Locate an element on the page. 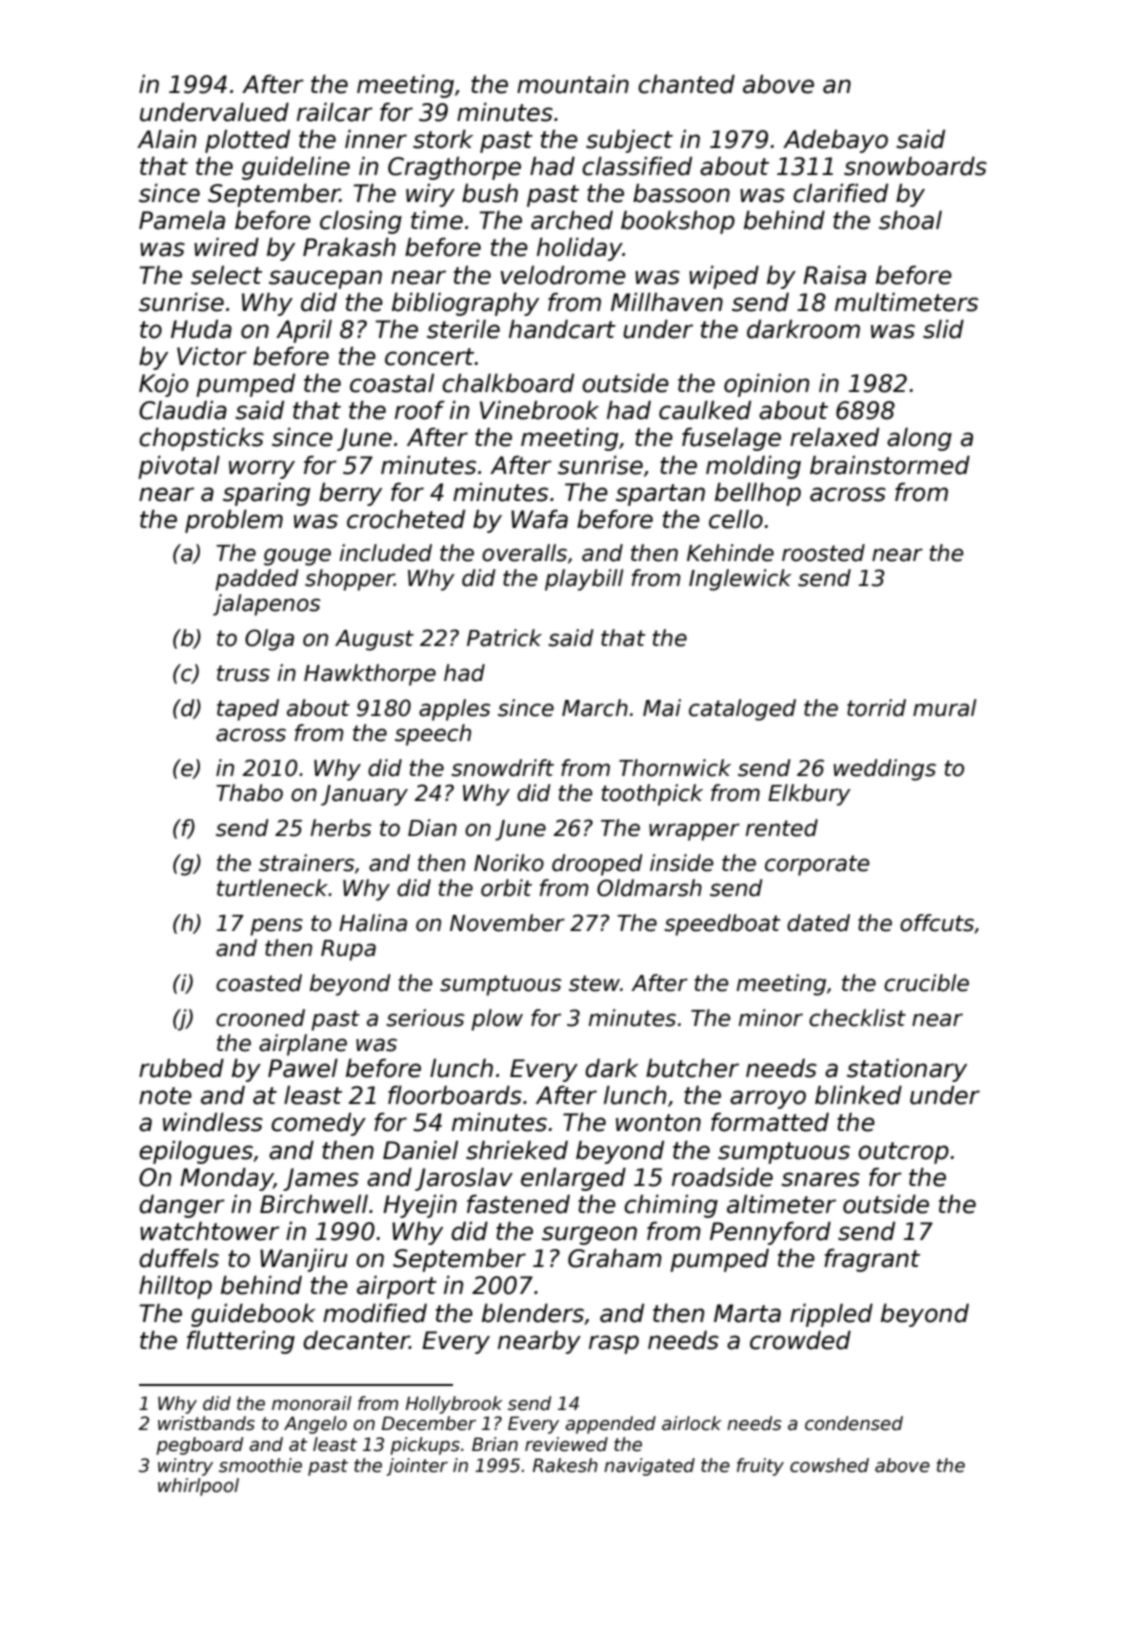 This document has height=1637, width=1130. wiry is located at coordinates (430, 195).
